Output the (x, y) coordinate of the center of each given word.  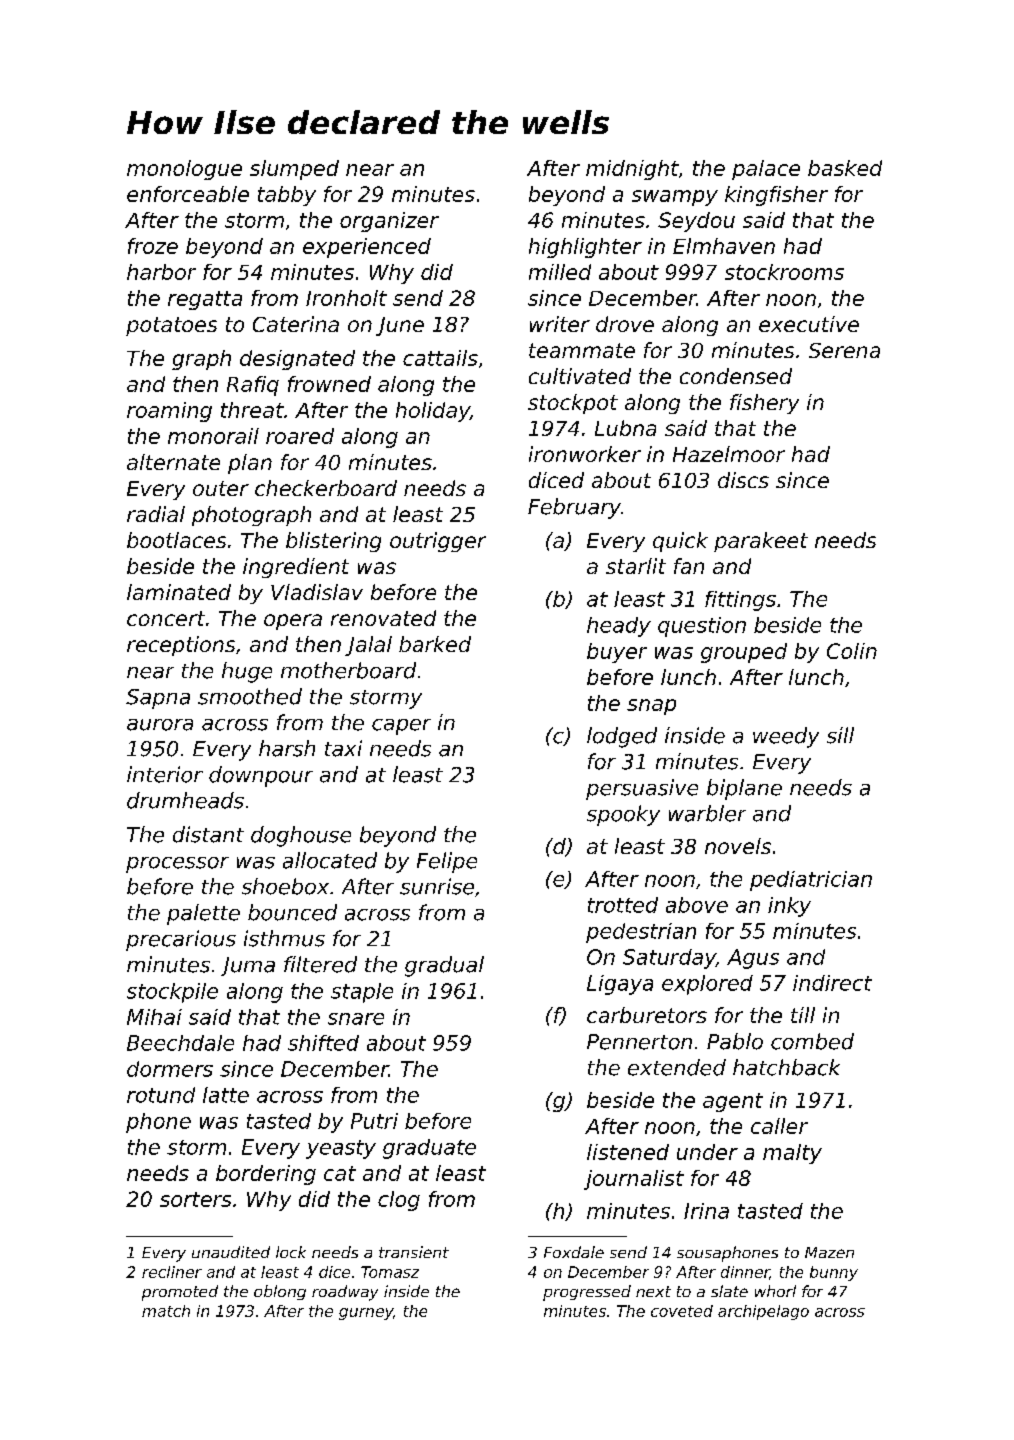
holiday (433, 412)
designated (297, 360)
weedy (786, 737)
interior (165, 774)
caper (401, 727)
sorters (195, 1199)
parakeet (761, 542)
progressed (587, 1293)
